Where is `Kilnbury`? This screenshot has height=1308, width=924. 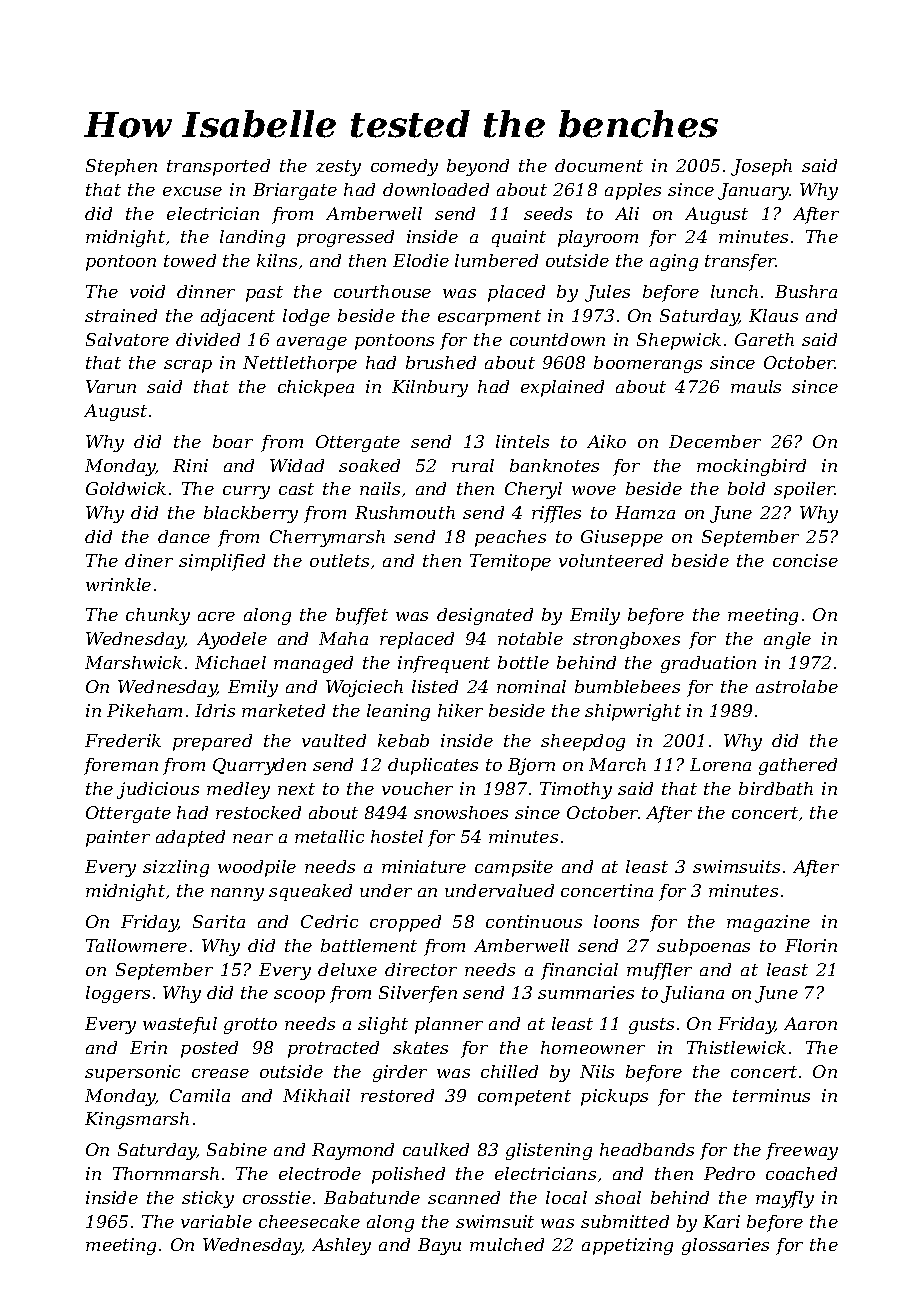
Kilnbury is located at coordinates (430, 388).
